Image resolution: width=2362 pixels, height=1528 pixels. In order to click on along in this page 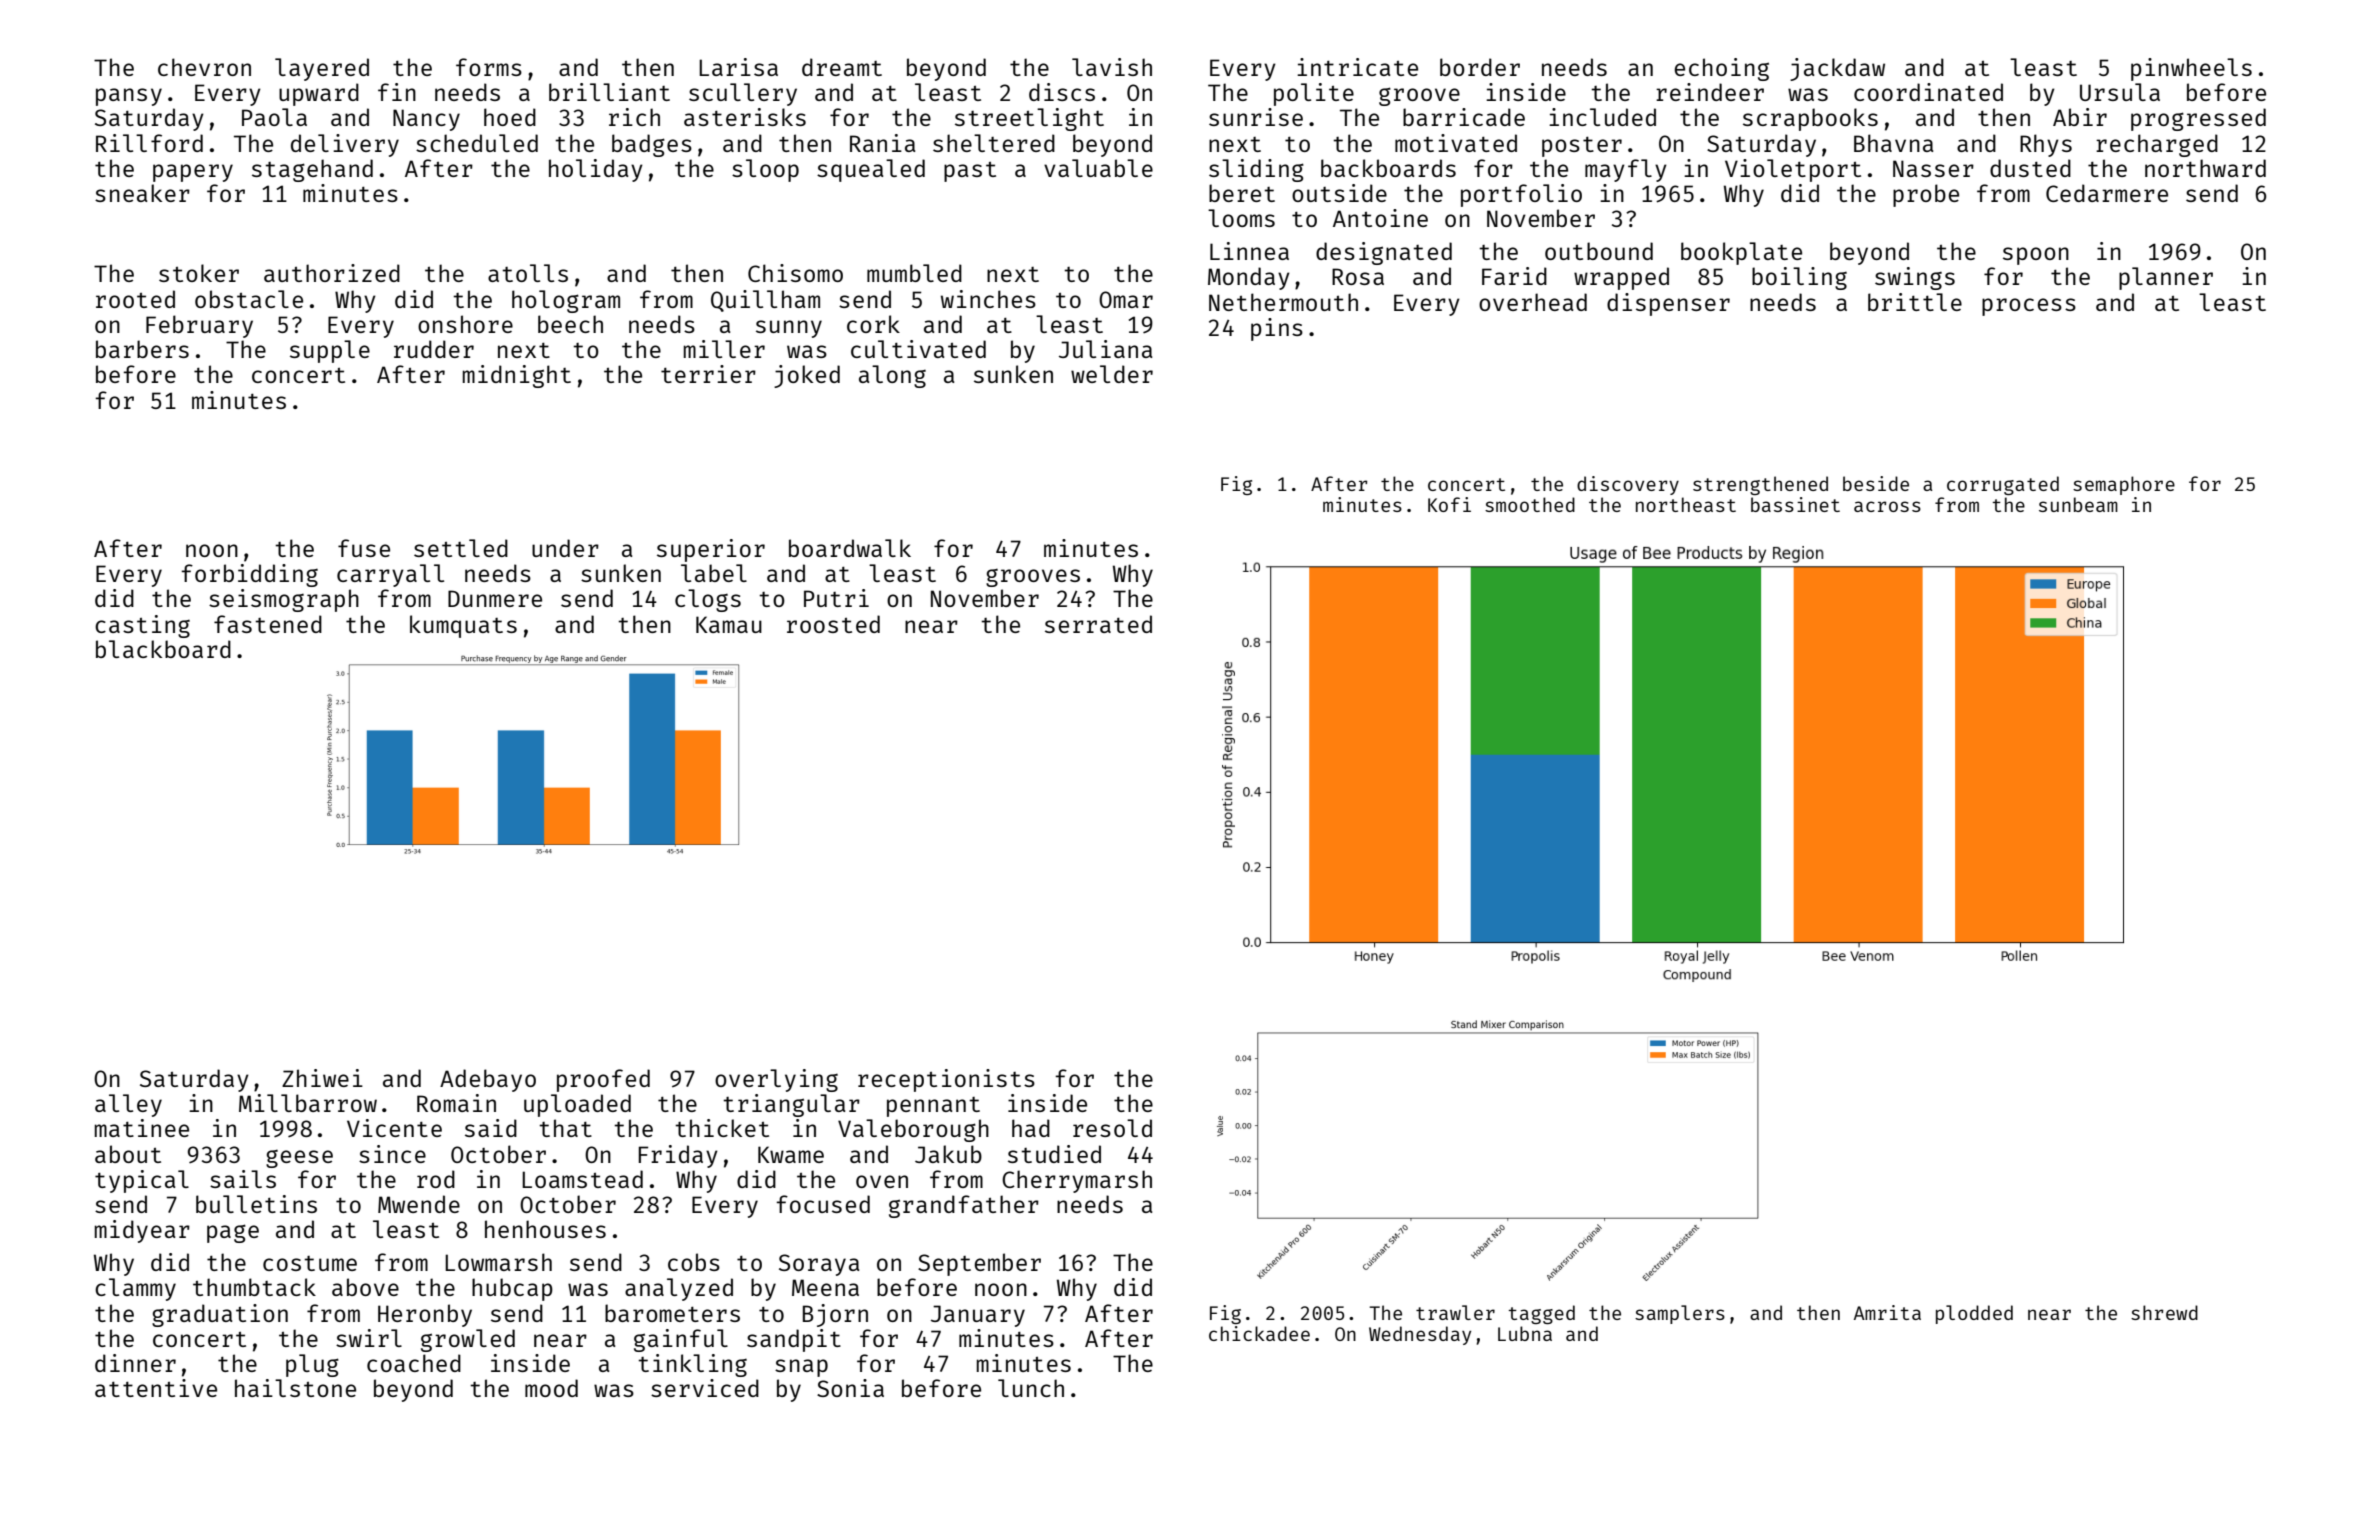, I will do `click(892, 376)`.
